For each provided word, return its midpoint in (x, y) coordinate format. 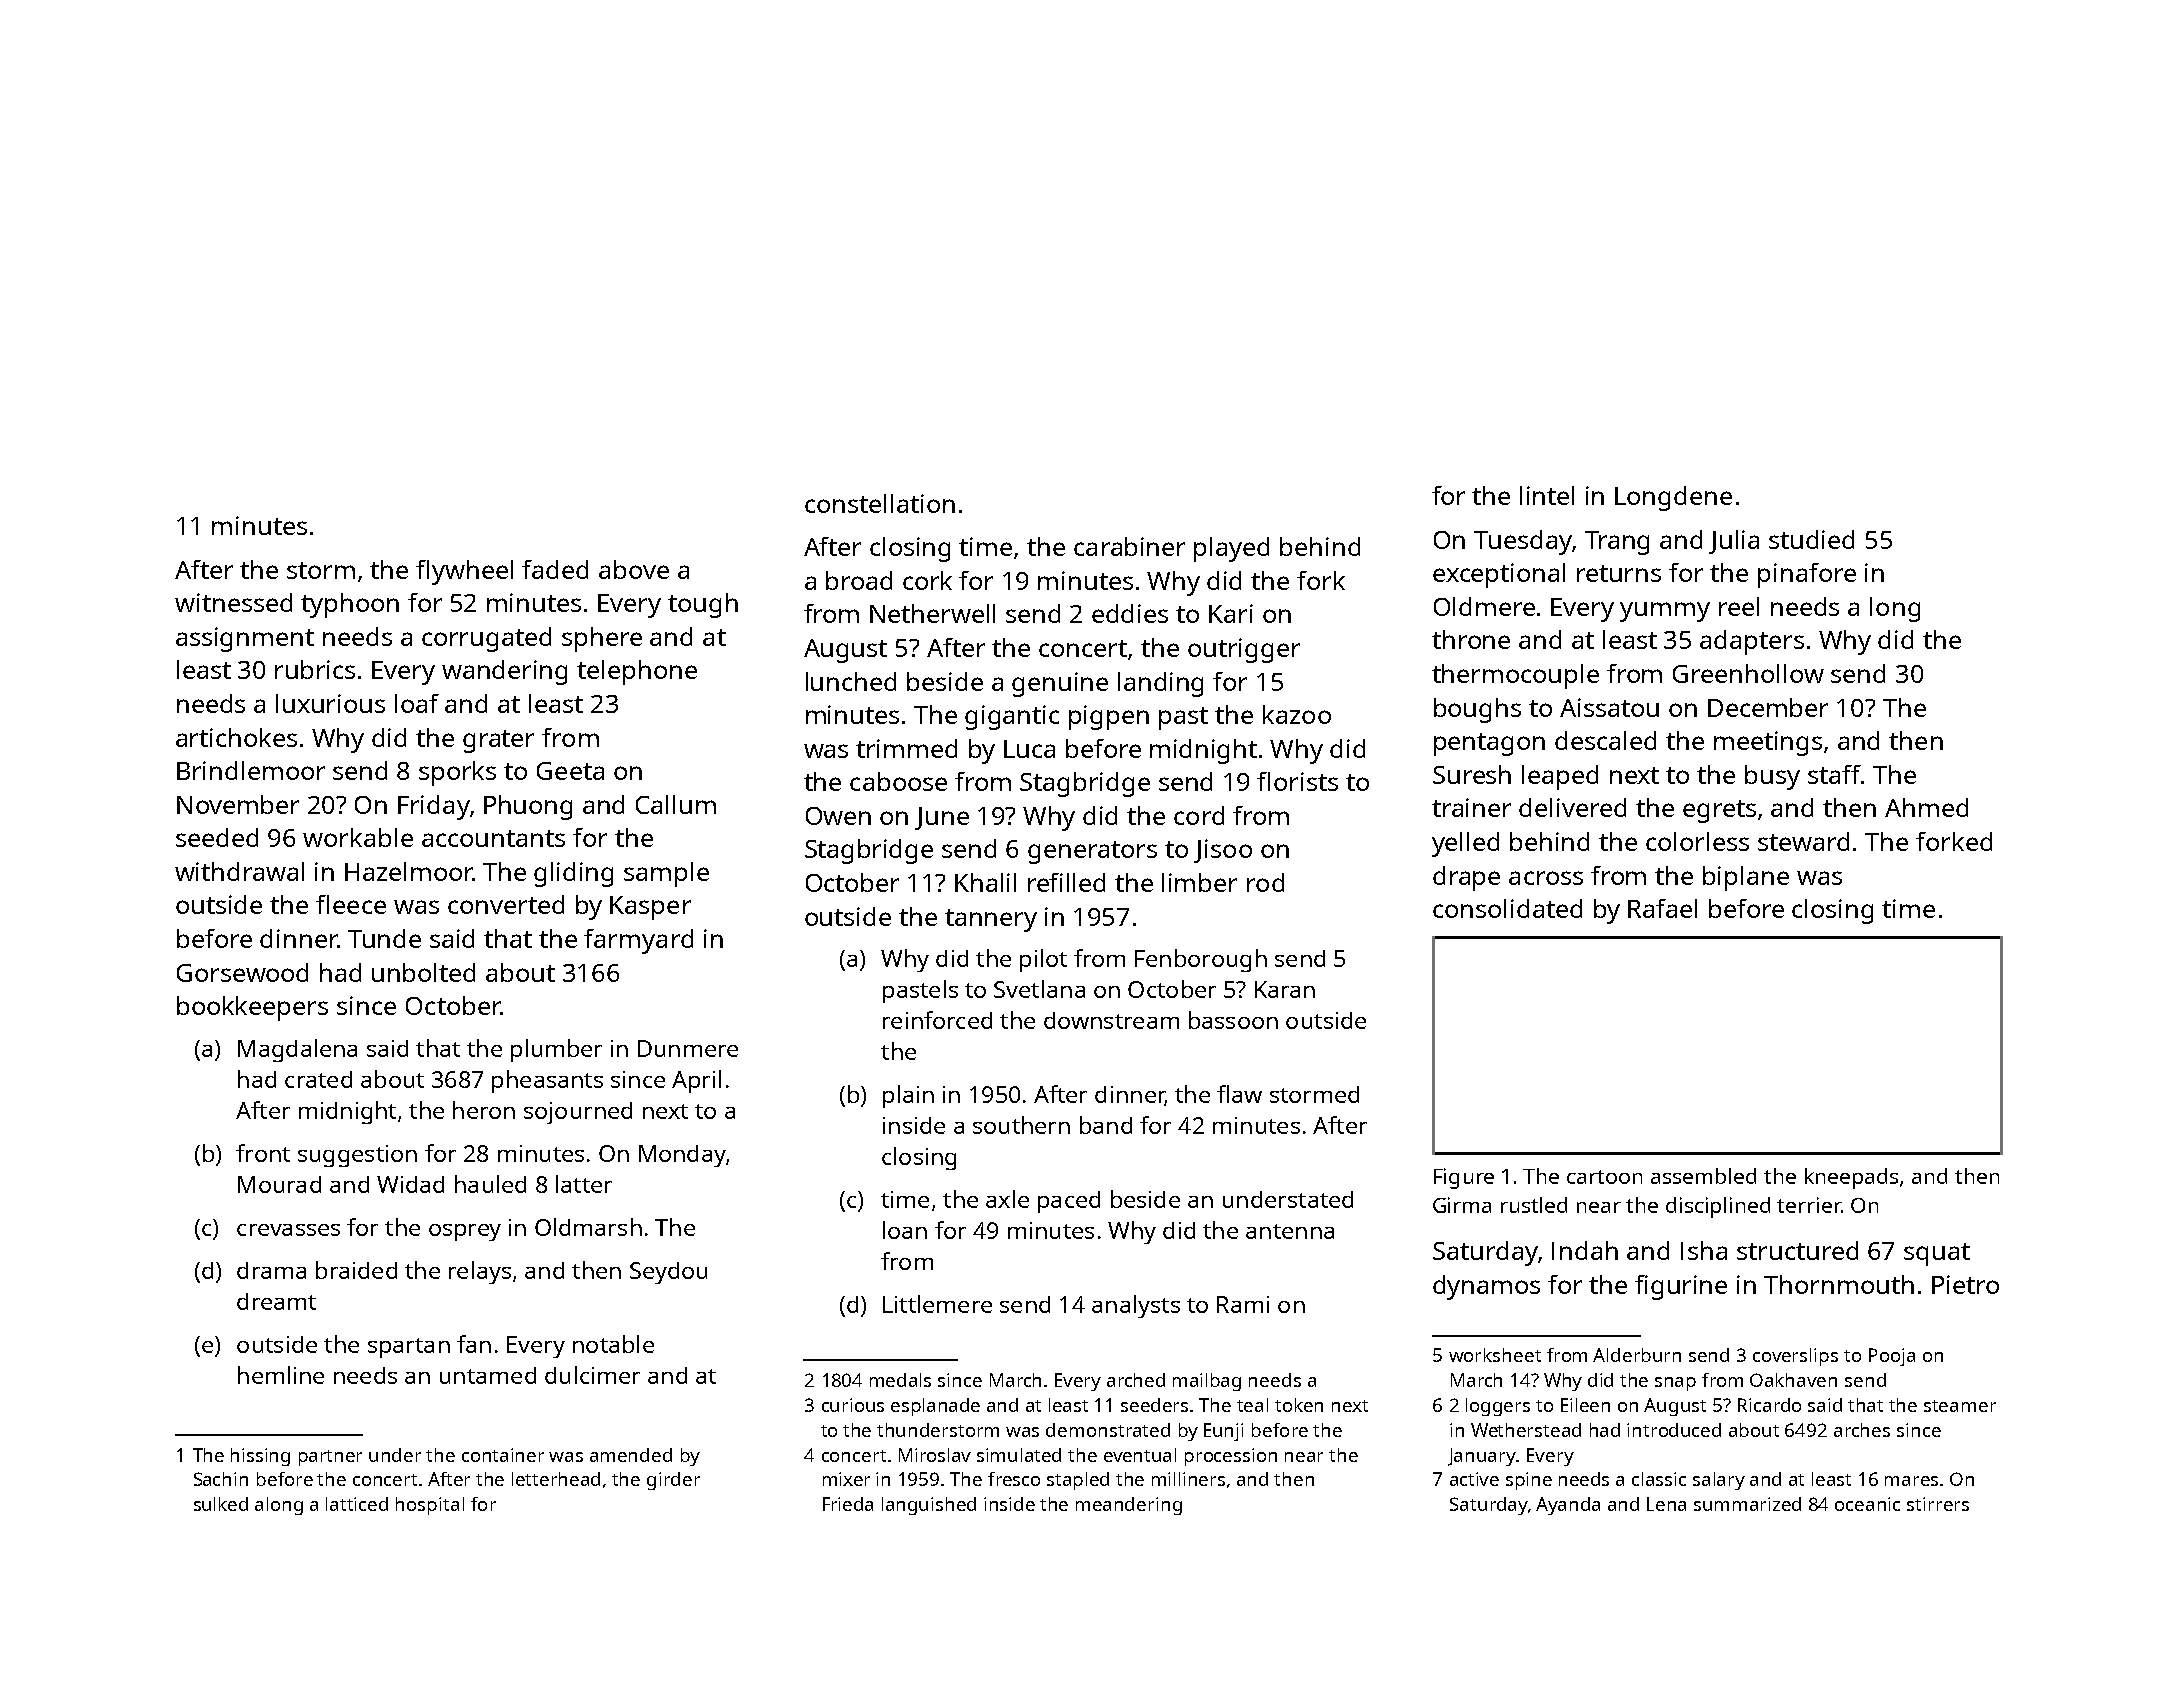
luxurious (330, 703)
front (263, 1153)
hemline (281, 1375)
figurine (1681, 1287)
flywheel (464, 572)
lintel (1547, 495)
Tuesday (1523, 542)
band (1106, 1125)
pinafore (1807, 575)
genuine (1060, 684)
